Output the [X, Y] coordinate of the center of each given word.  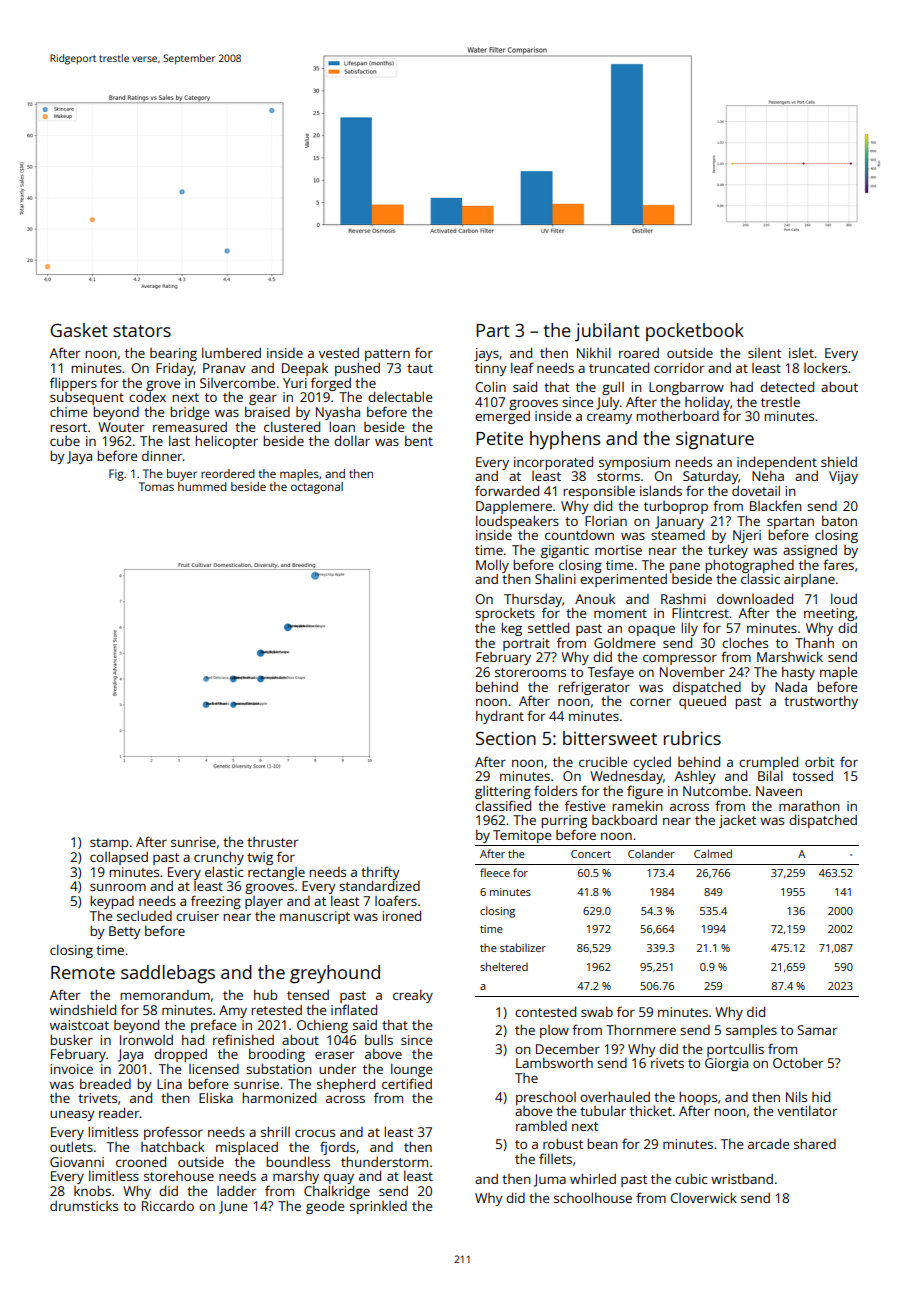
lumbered [231, 352]
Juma [550, 1180]
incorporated [553, 463]
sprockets [505, 614]
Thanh [814, 642]
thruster [272, 842]
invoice [71, 1069]
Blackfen [776, 505]
